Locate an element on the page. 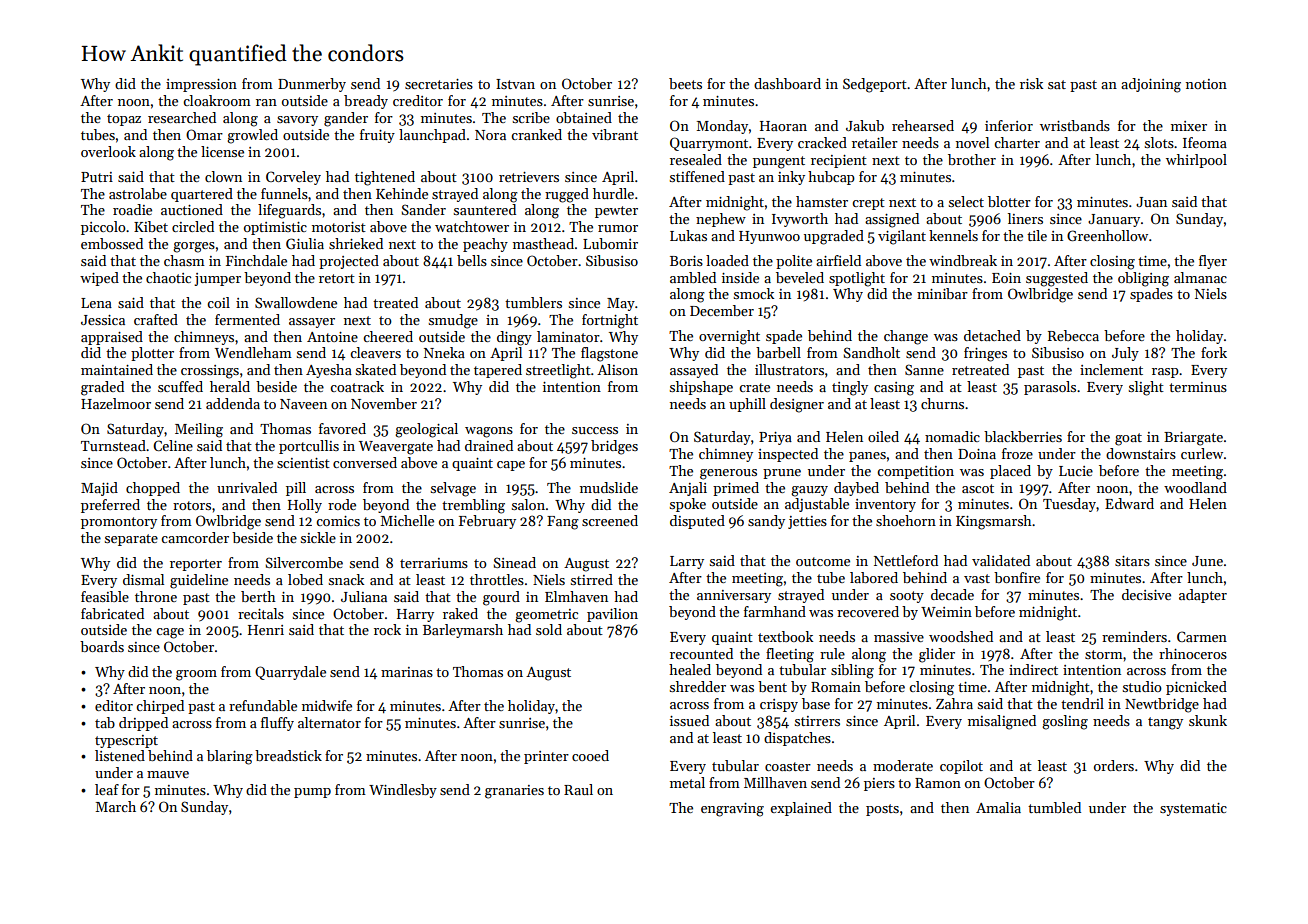 The image size is (1308, 924). Raul is located at coordinates (578, 789).
